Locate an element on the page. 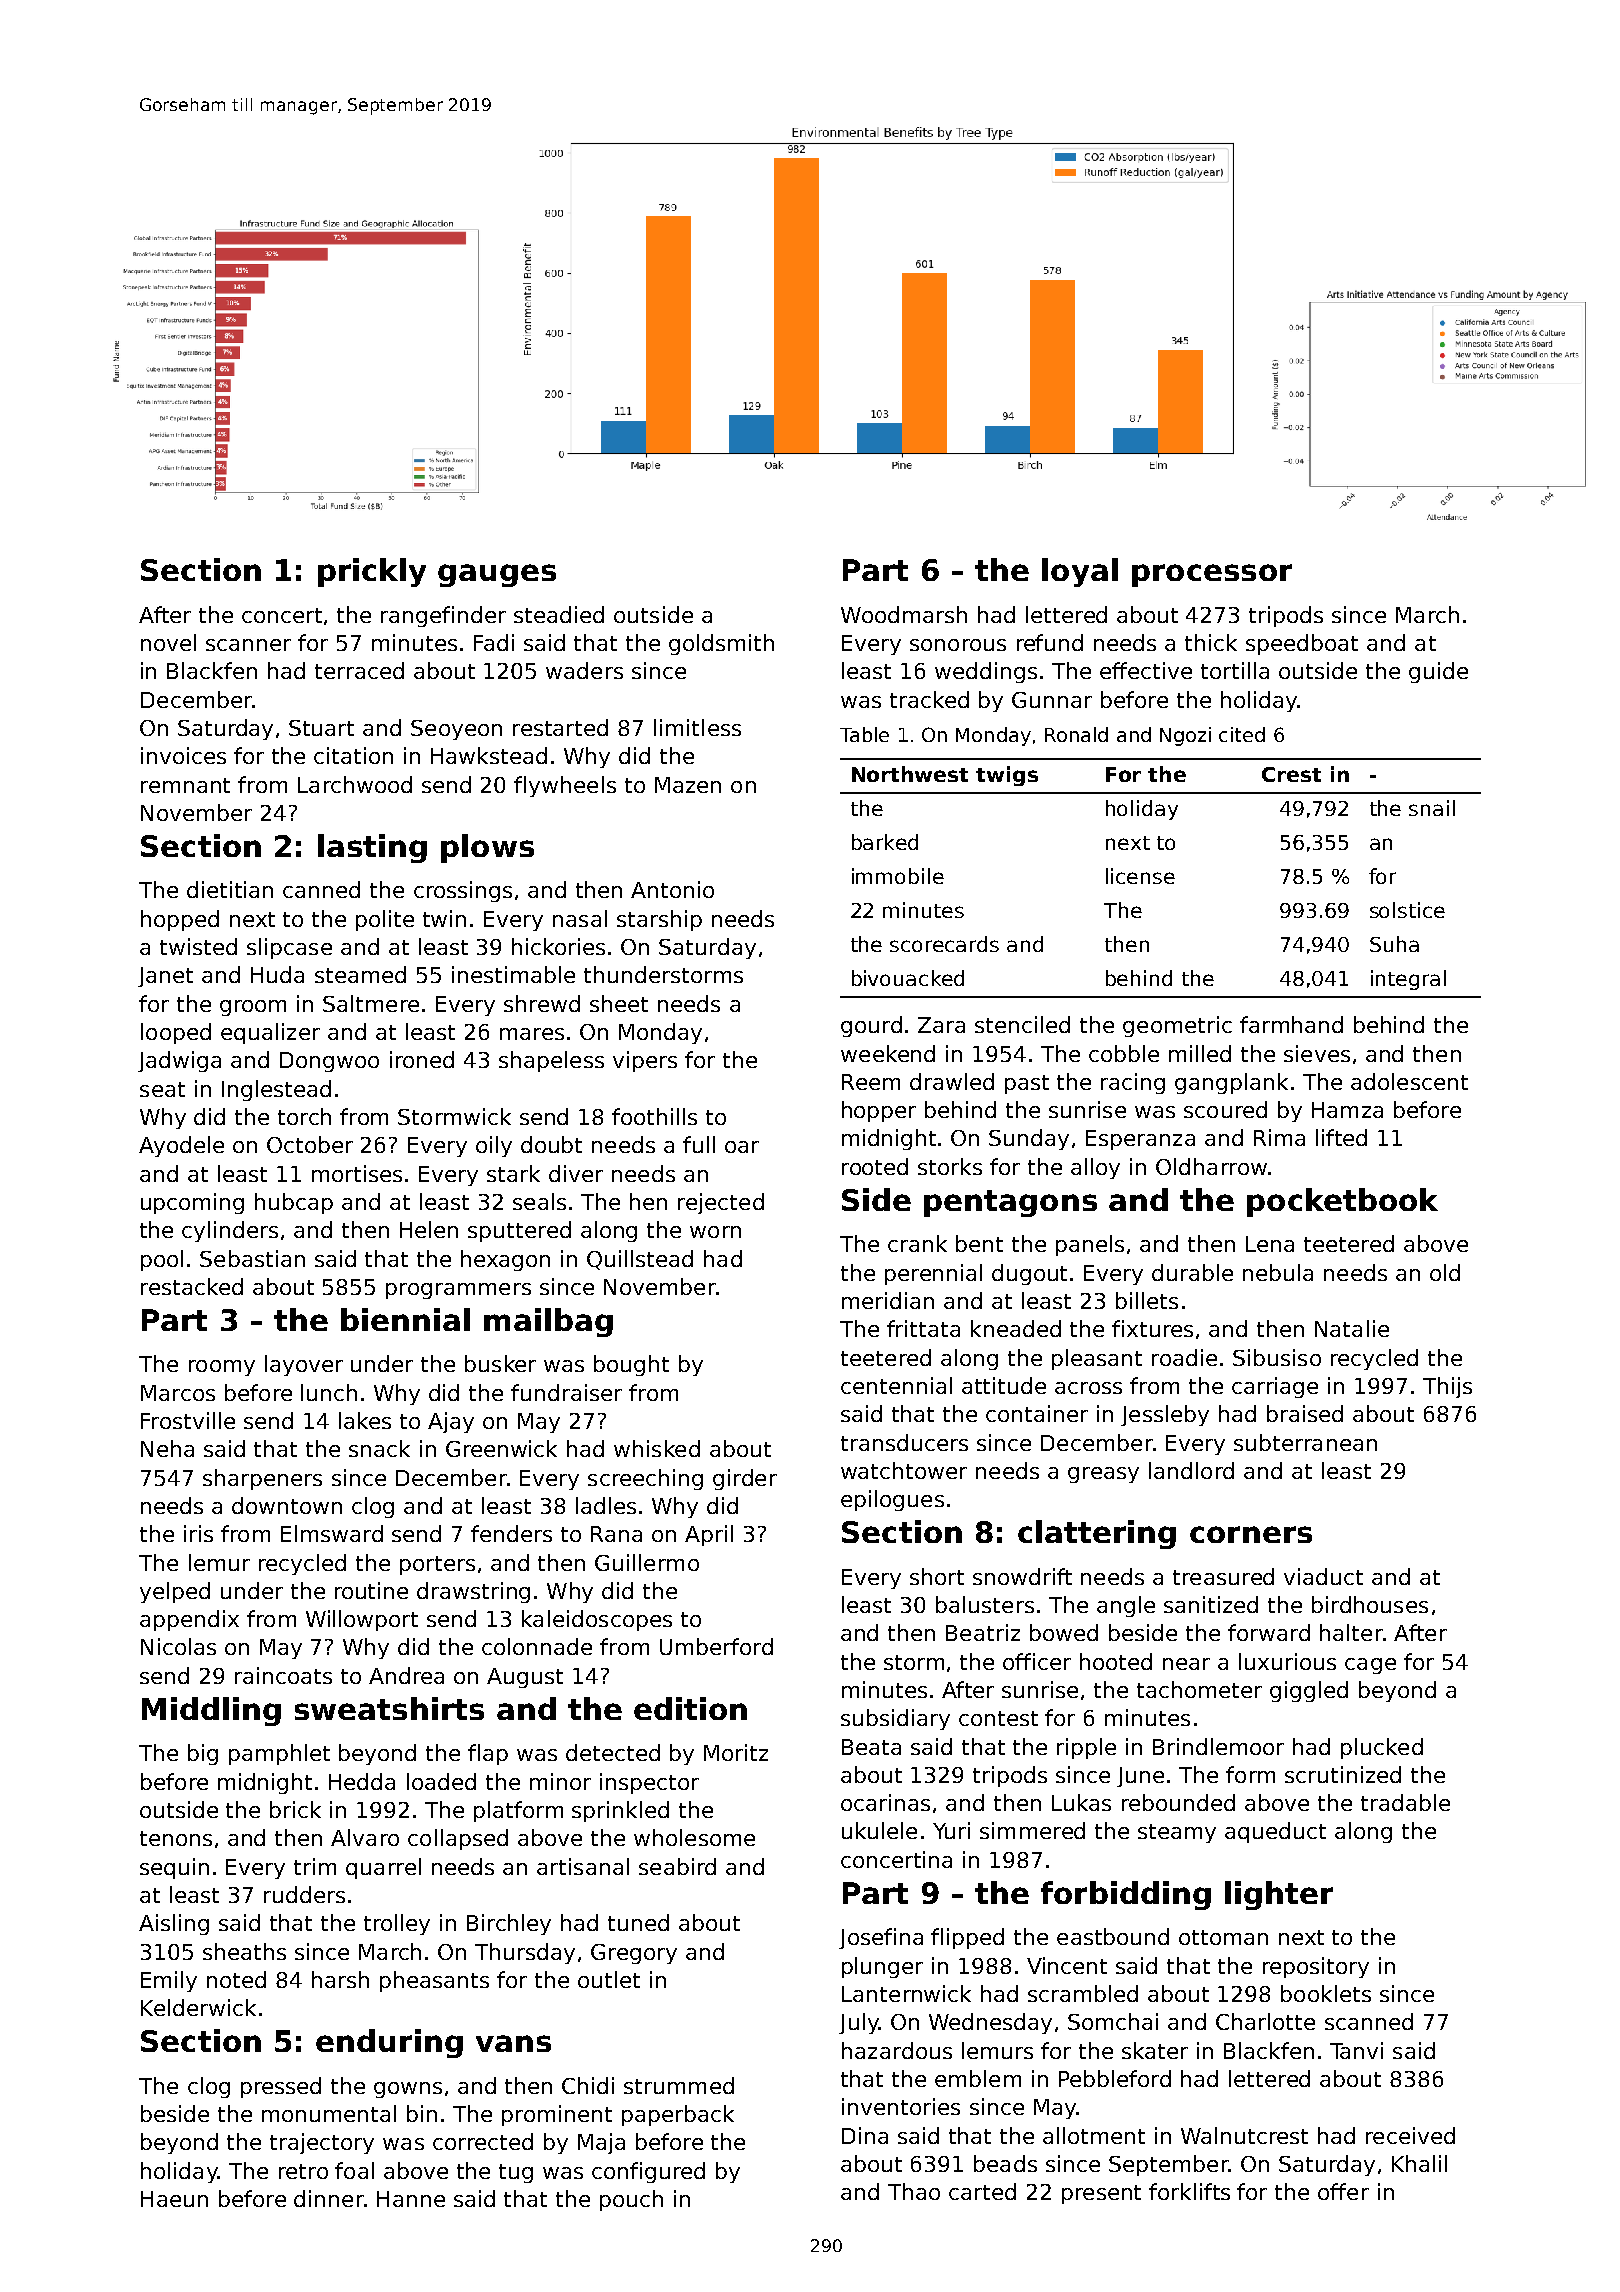 The width and height of the page is (1620, 2292). ripple is located at coordinates (1086, 1748).
